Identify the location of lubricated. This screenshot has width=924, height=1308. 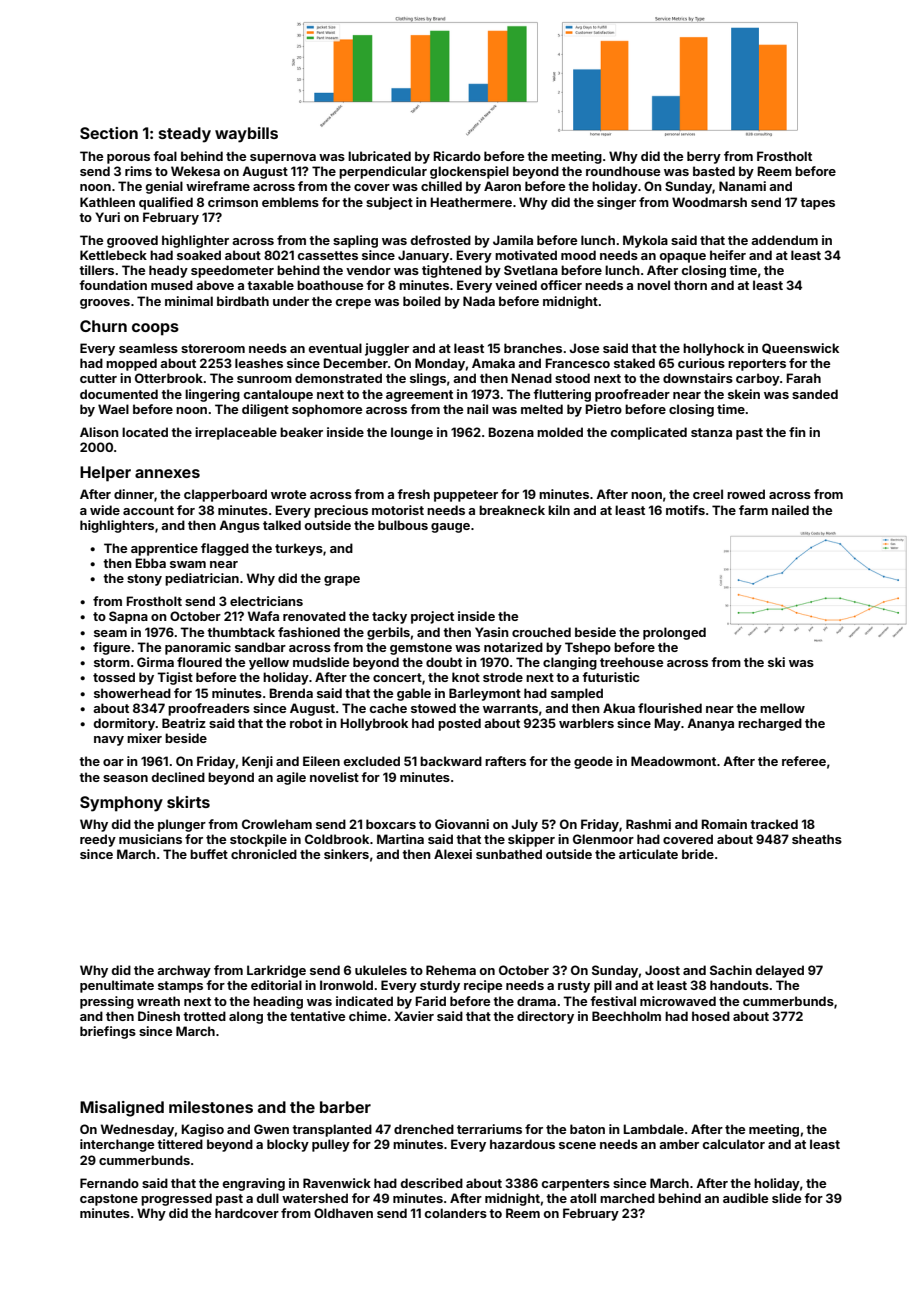
(379, 156).
